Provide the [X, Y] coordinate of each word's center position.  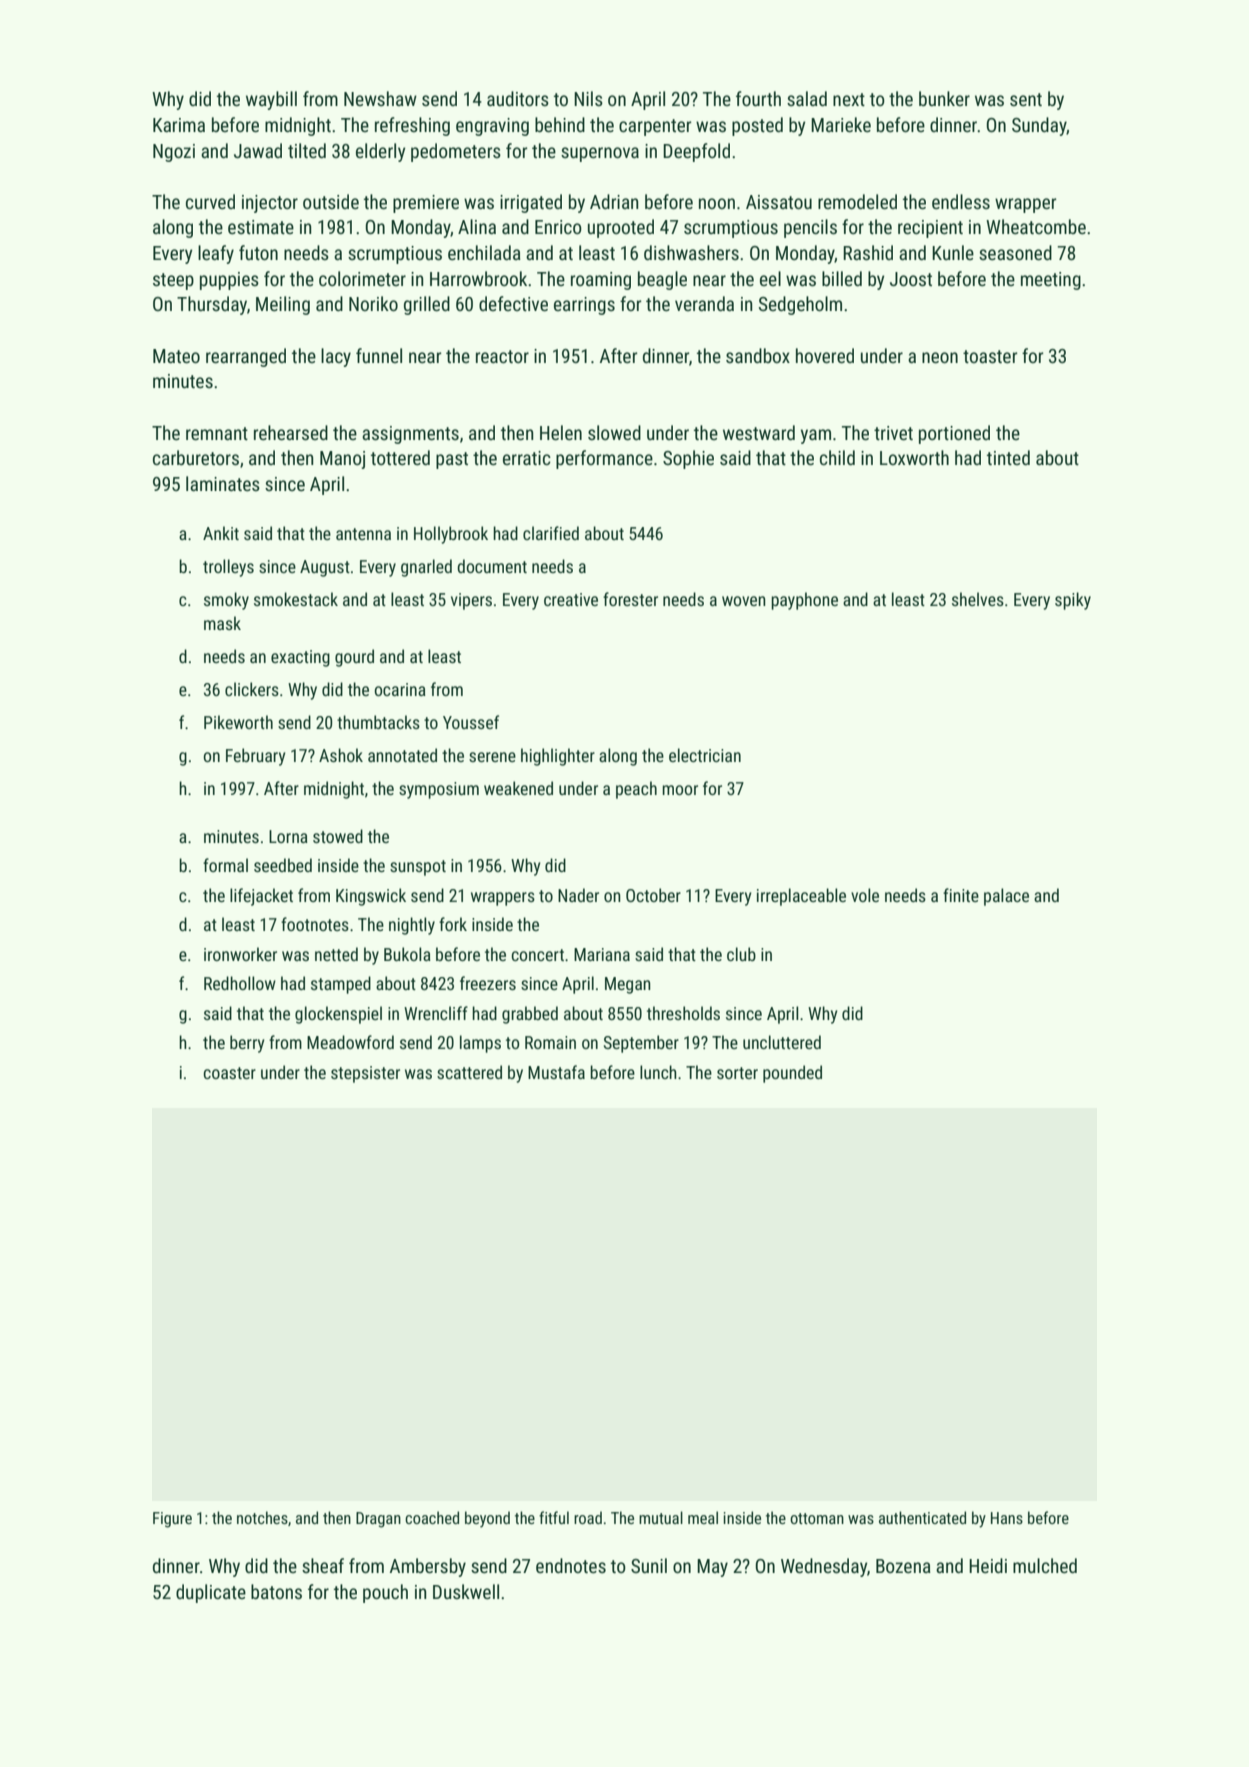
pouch [385, 1593]
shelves [978, 599]
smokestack [296, 599]
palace [1006, 897]
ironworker [240, 954]
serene [492, 757]
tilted [307, 150]
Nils [588, 98]
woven [744, 601]
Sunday [1039, 126]
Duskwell [466, 1591]
